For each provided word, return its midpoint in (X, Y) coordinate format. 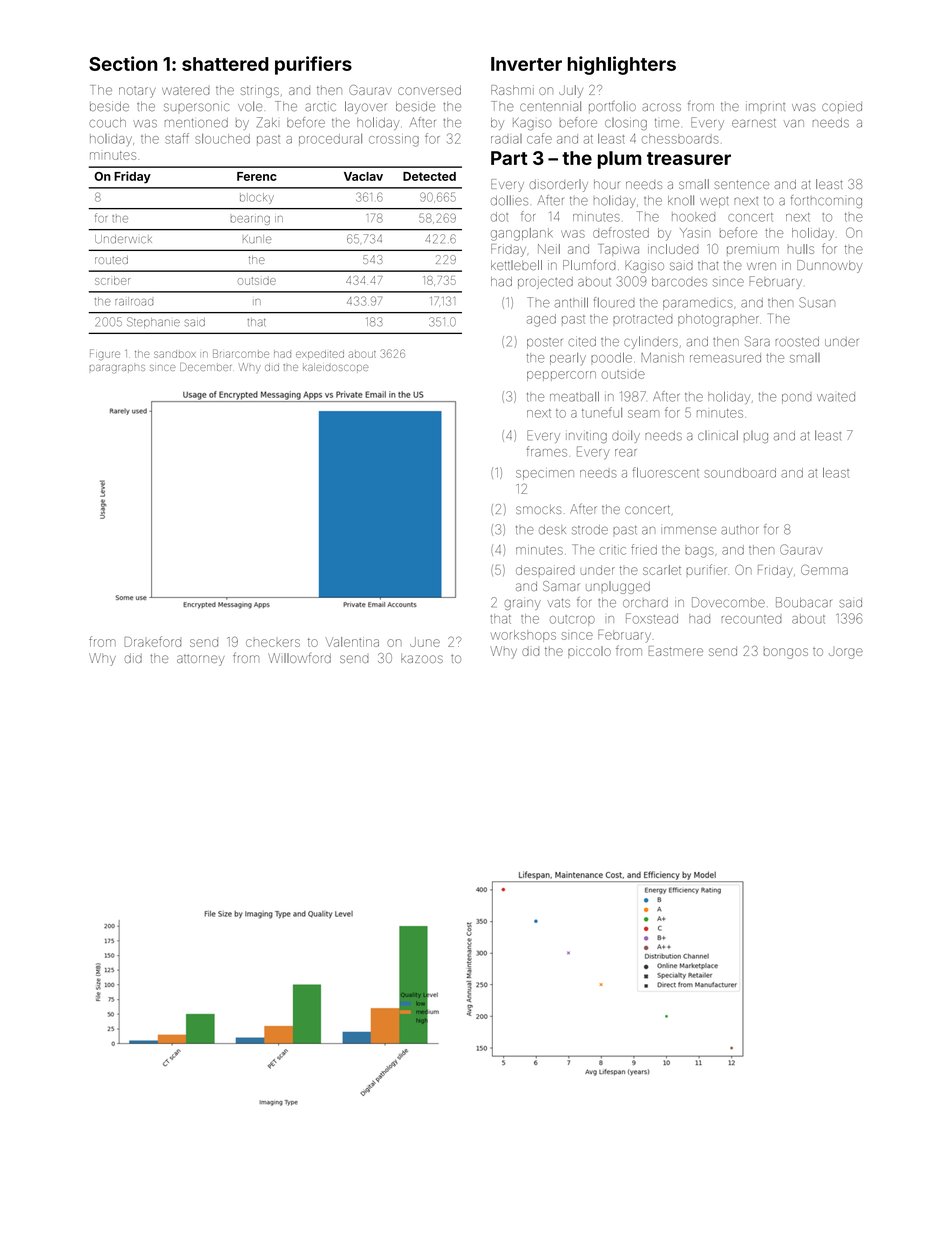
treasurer (689, 158)
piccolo (589, 652)
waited (836, 397)
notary (137, 92)
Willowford (299, 658)
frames (547, 451)
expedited (320, 354)
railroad (134, 301)
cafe (539, 138)
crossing (394, 141)
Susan (817, 302)
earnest (754, 123)
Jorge (846, 653)
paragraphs (117, 369)
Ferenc (257, 176)
